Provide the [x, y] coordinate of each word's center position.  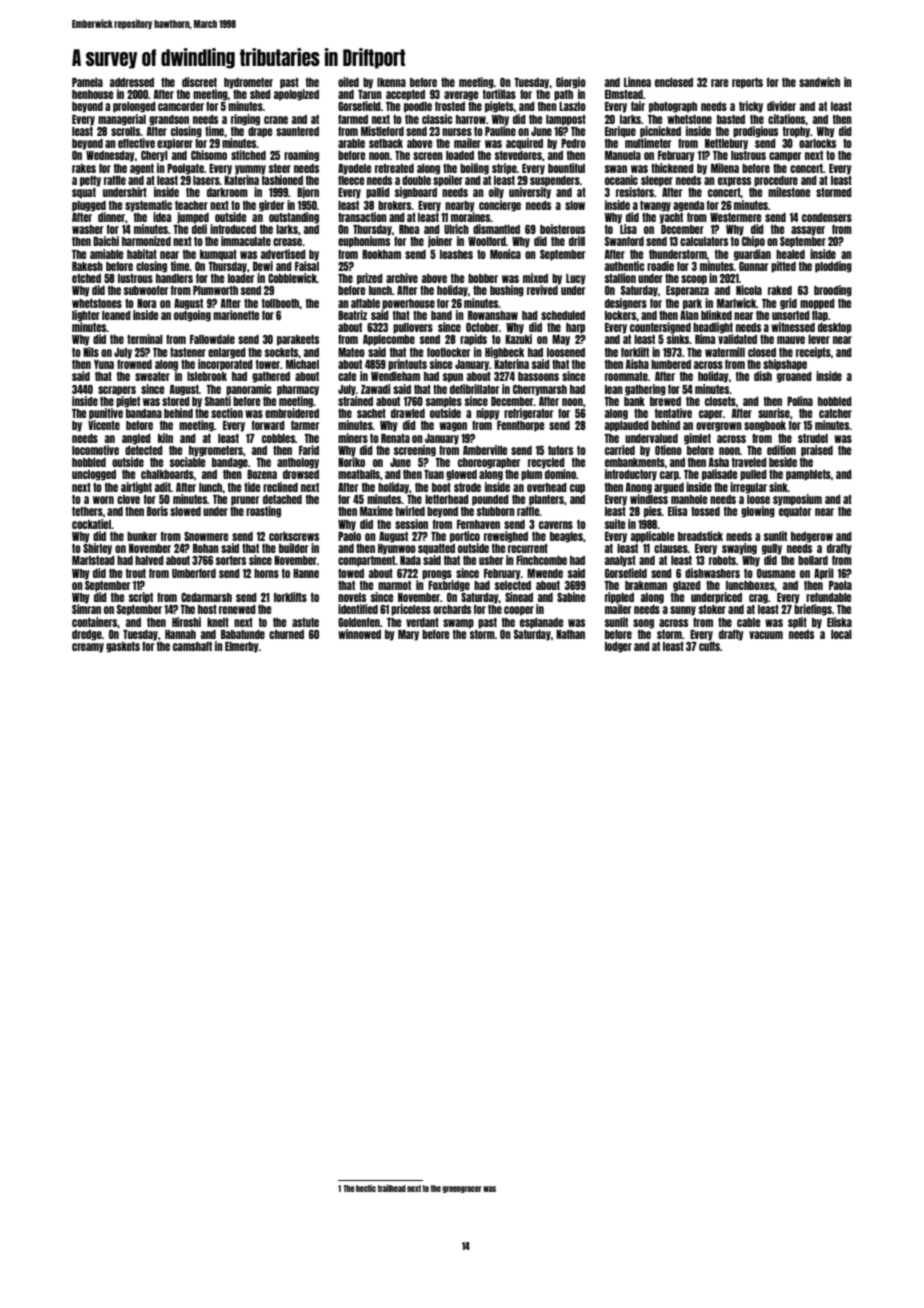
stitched [248, 155]
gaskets [123, 647]
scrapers [117, 390]
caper [711, 415]
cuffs [709, 646]
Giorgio [571, 83]
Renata [395, 438]
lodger [618, 647]
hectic [366, 1188]
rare [719, 83]
